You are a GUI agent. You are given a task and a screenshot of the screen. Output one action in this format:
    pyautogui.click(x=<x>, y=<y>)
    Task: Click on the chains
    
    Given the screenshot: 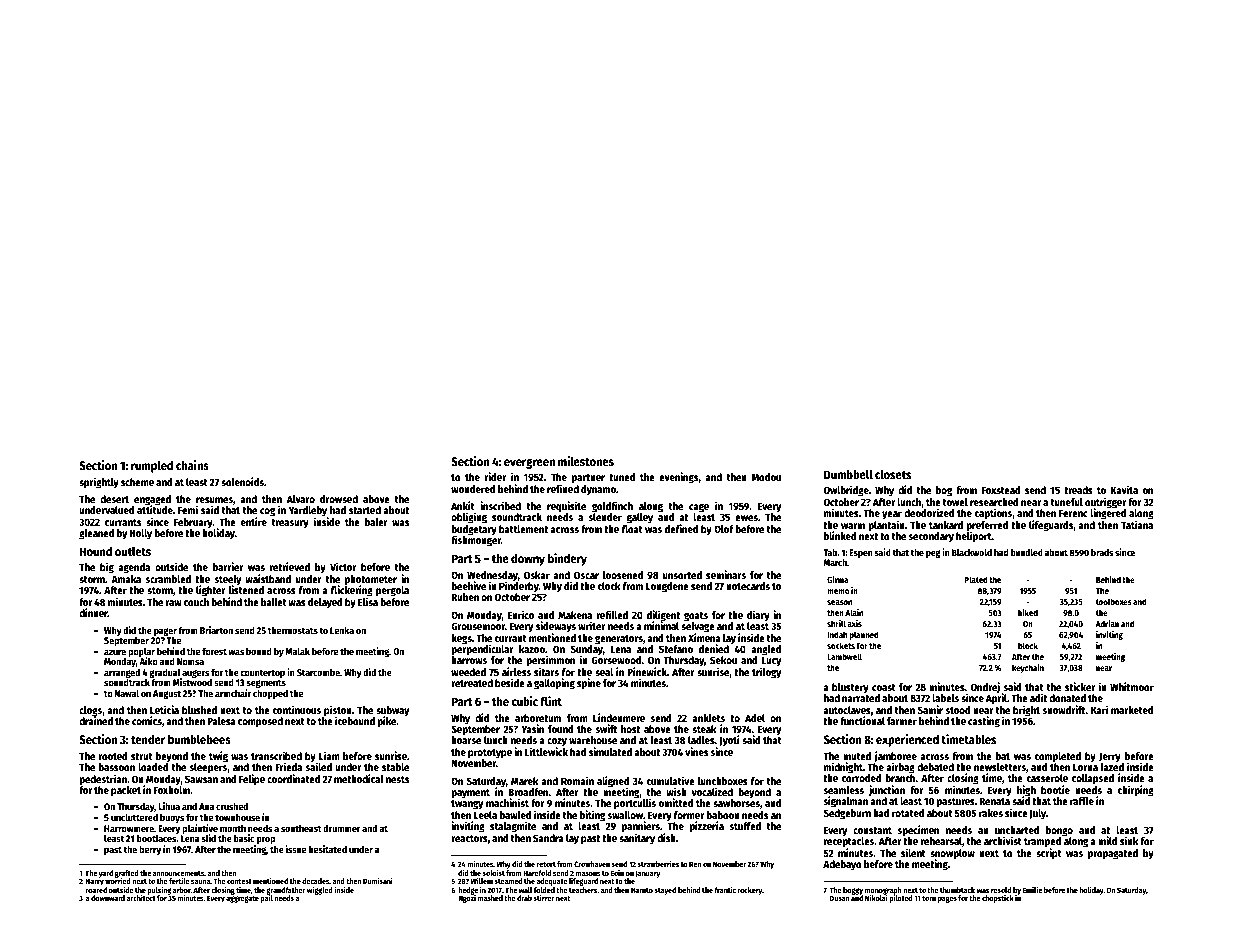 What is the action you would take?
    pyautogui.click(x=192, y=465)
